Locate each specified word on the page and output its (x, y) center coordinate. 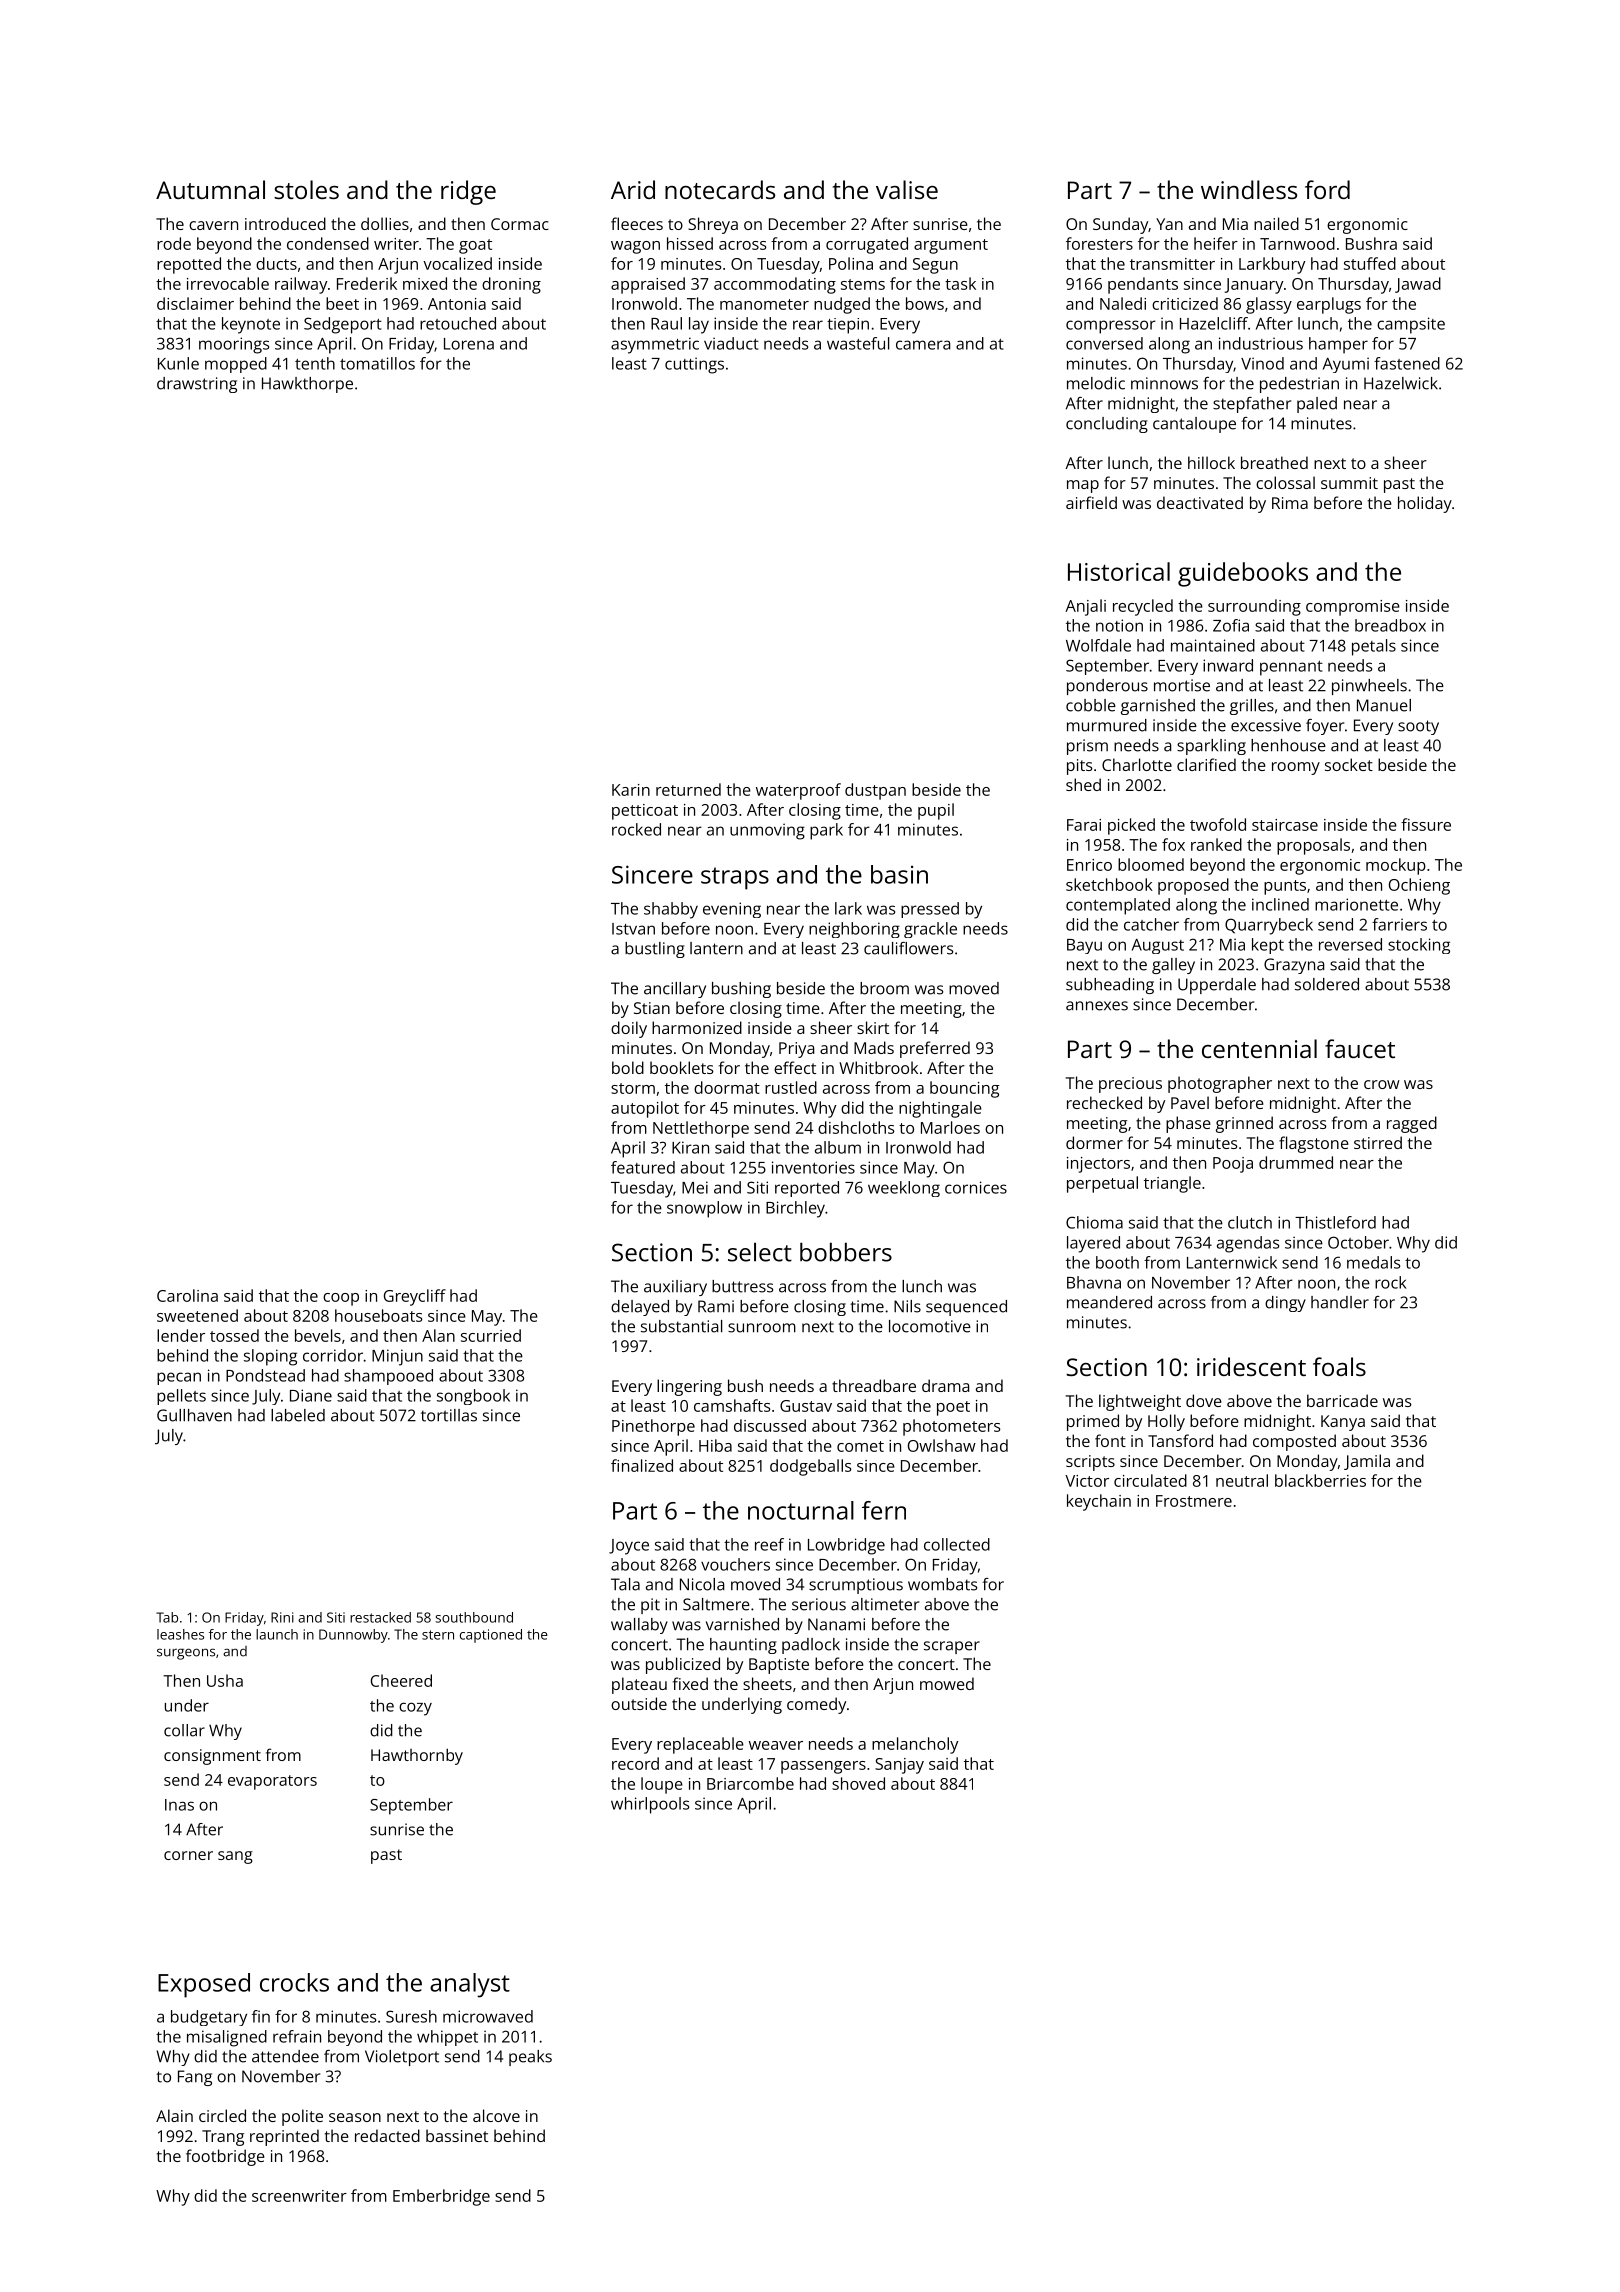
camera (923, 345)
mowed (947, 1683)
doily (629, 1029)
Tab (167, 1617)
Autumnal (210, 189)
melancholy (915, 1745)
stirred (1378, 1142)
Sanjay (899, 1766)
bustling (655, 950)
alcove (496, 2115)
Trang (223, 2138)
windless (1249, 189)
